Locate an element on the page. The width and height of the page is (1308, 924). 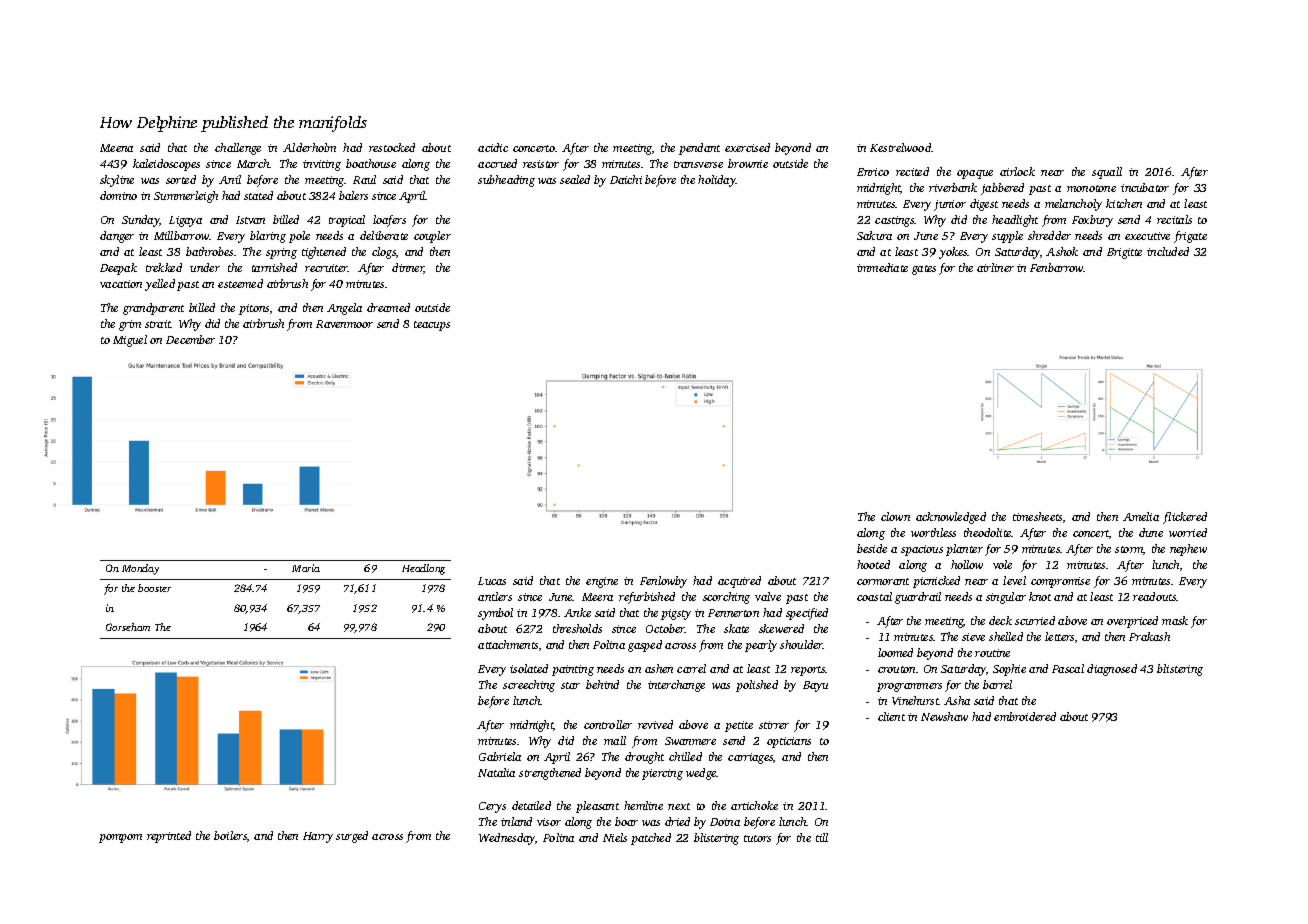
gasped is located at coordinates (645, 646).
